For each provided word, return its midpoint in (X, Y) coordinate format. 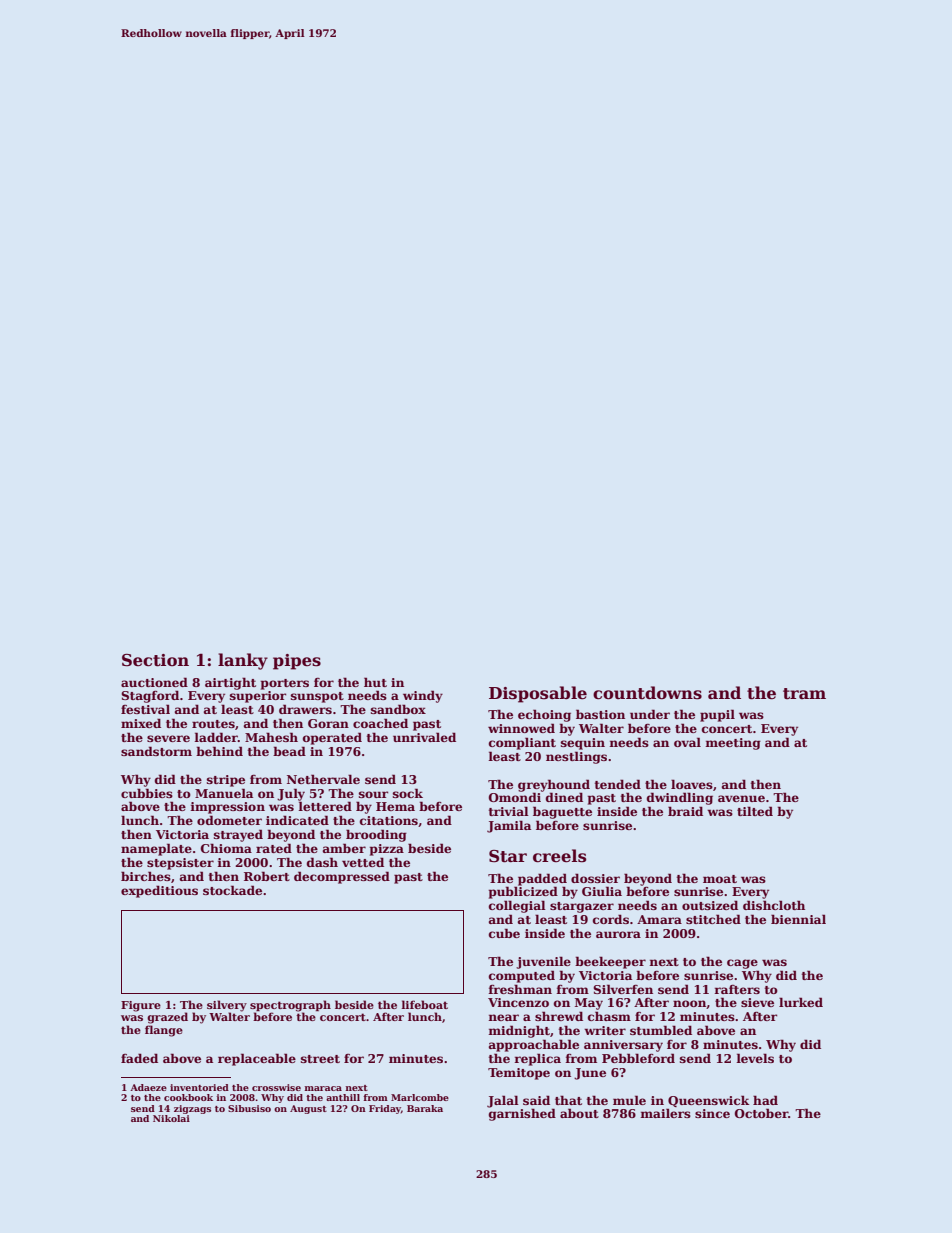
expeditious (159, 891)
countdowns (647, 693)
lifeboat (425, 1004)
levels (755, 1058)
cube (504, 933)
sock (408, 793)
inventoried (199, 1087)
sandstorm (156, 751)
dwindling (680, 798)
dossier (595, 878)
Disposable (538, 694)
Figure (141, 1006)
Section (155, 660)
